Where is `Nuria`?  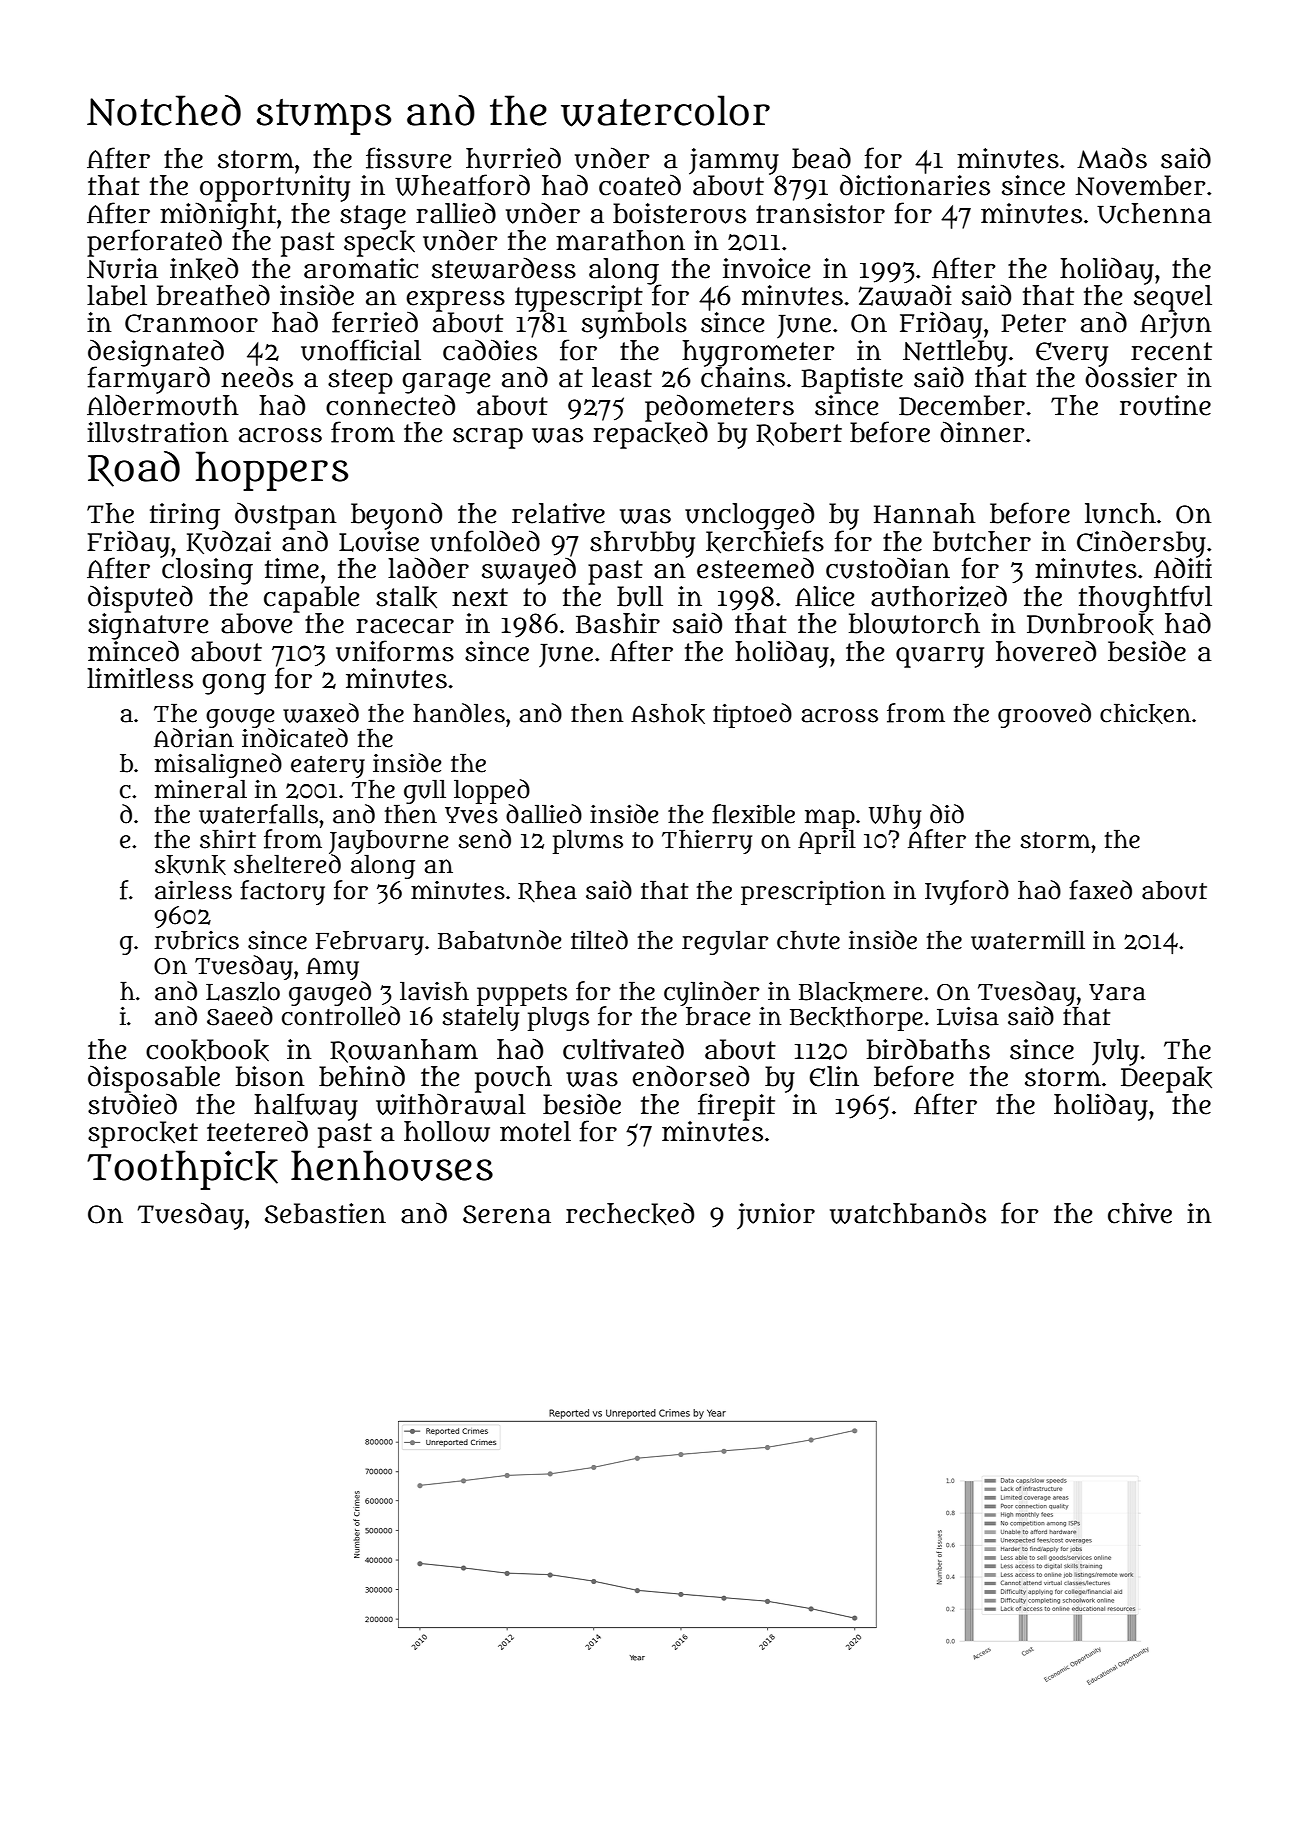
Nuria is located at coordinates (122, 268).
